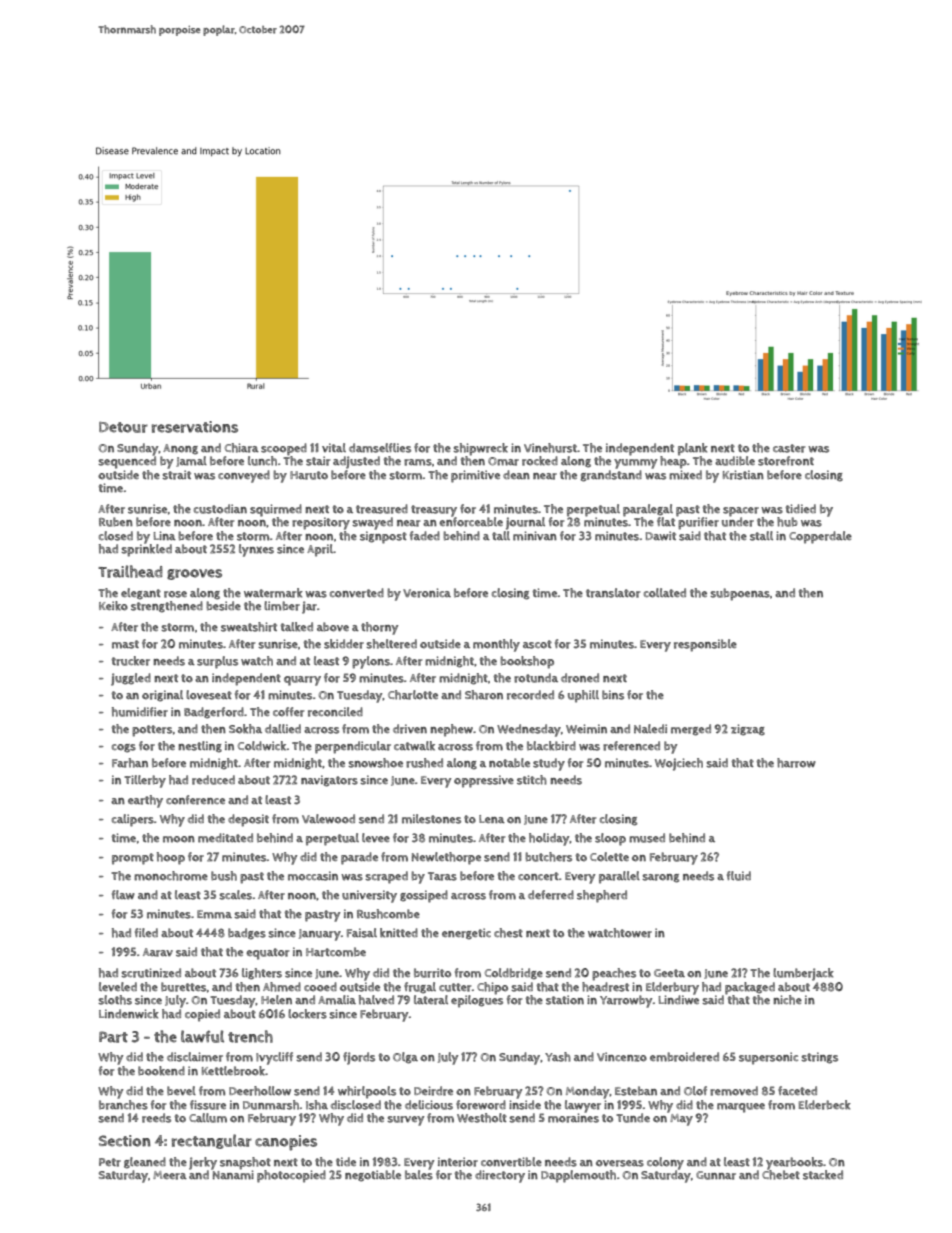  What do you see at coordinates (796, 763) in the page?
I see `harrow` at bounding box center [796, 763].
